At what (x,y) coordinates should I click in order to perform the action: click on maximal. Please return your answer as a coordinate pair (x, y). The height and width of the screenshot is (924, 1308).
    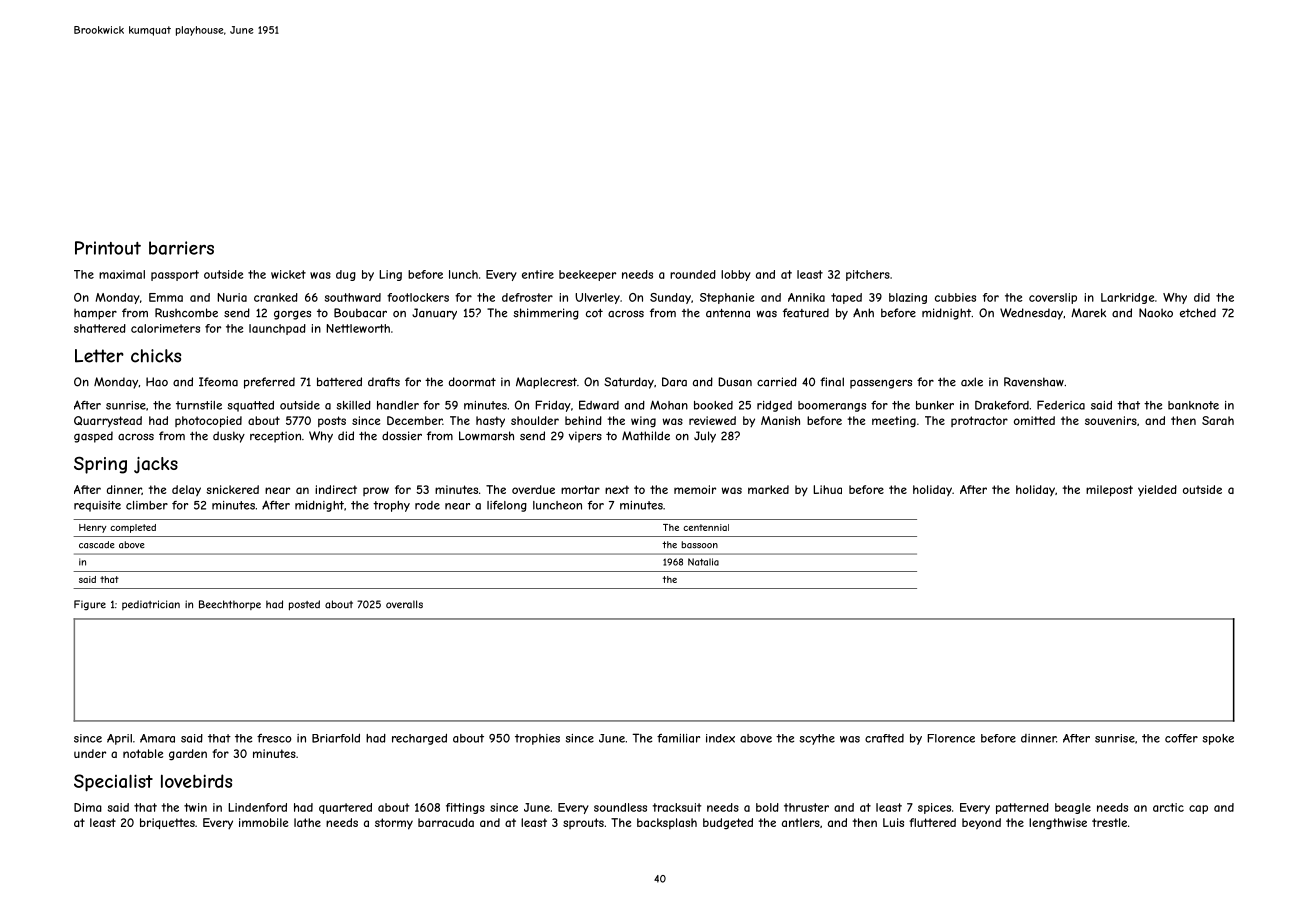
    Looking at the image, I should click on (122, 274).
